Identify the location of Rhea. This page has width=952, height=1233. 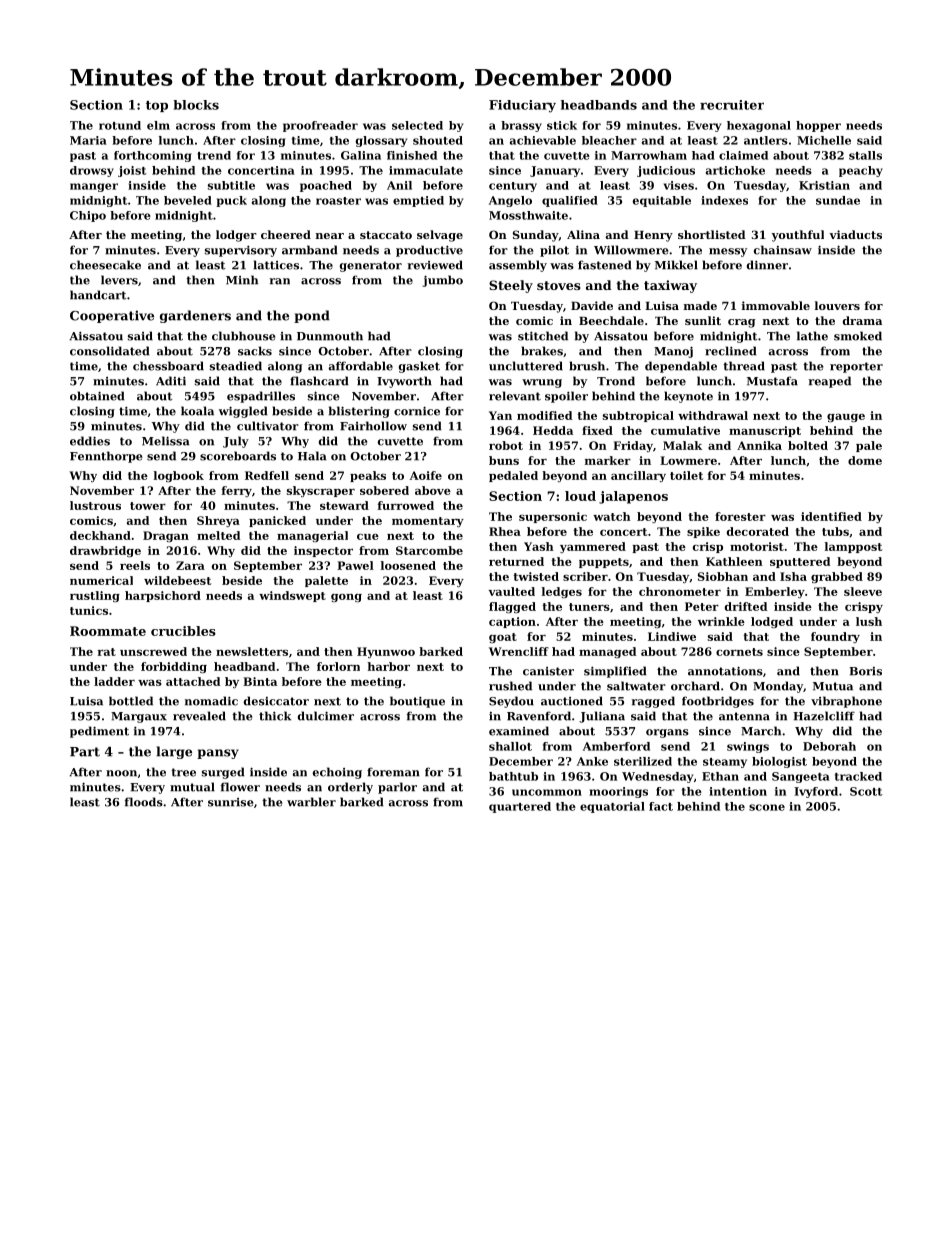
(505, 531).
